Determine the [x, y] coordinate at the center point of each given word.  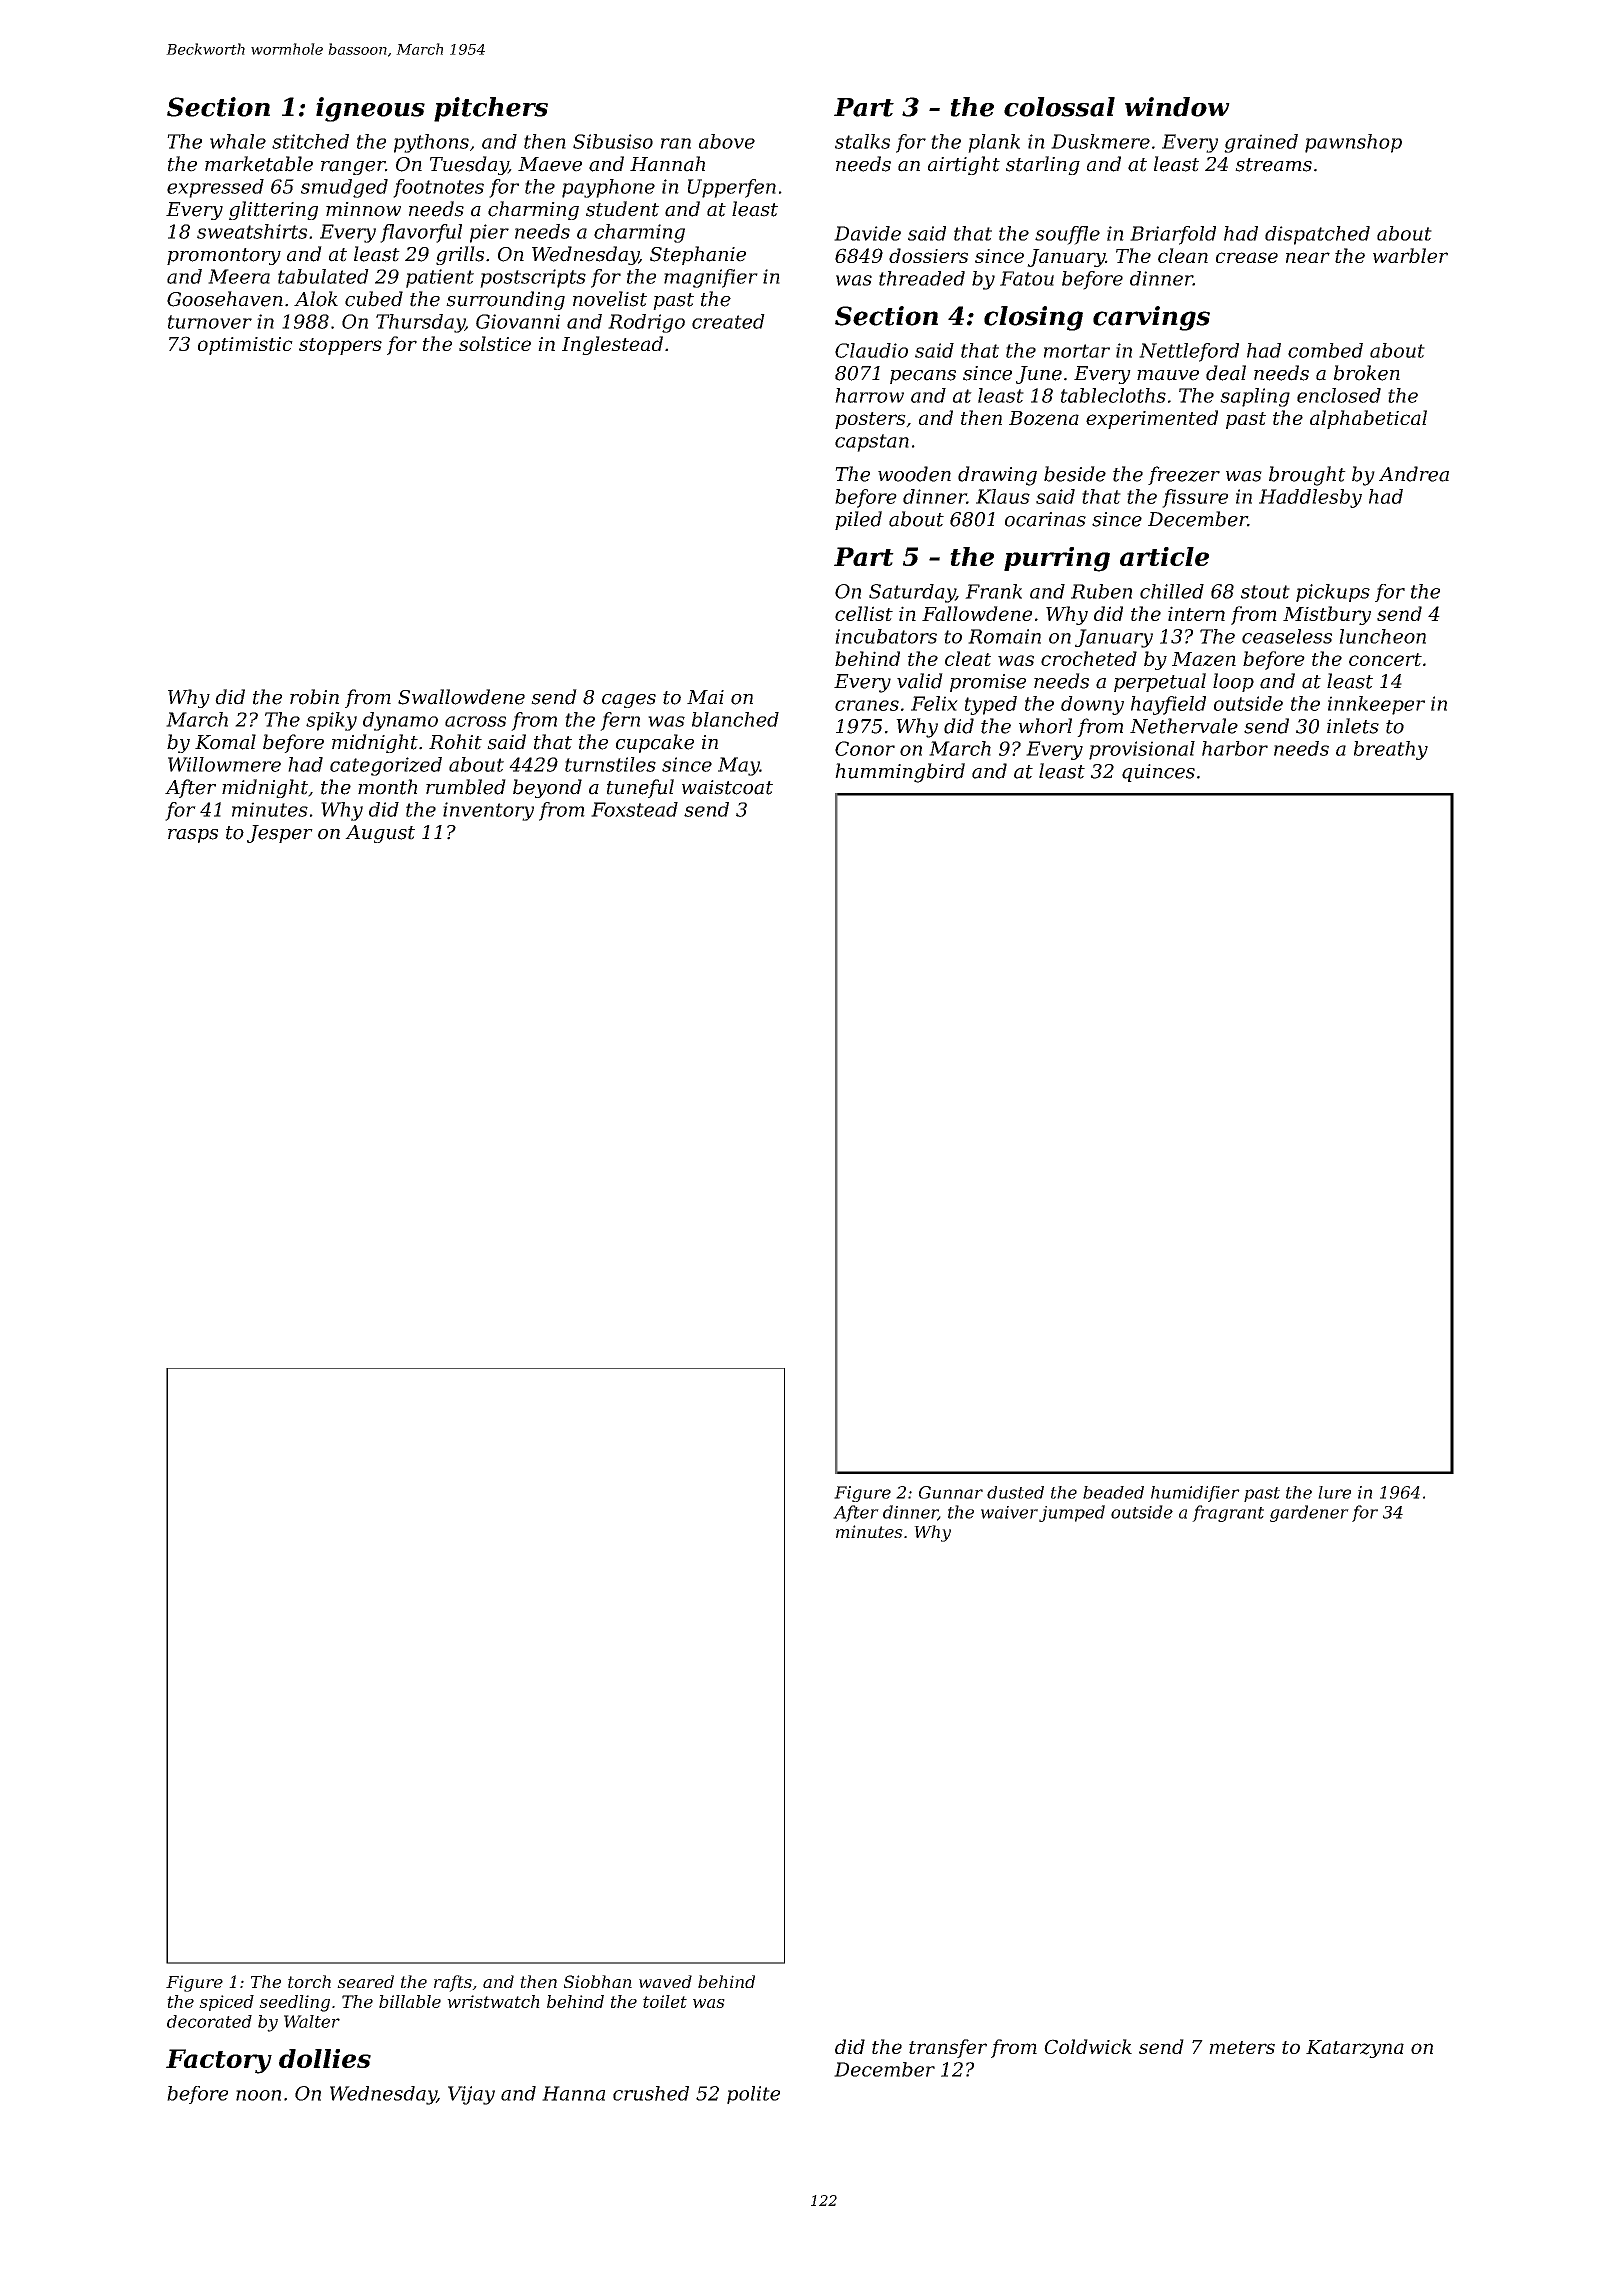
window [1177, 107]
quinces [1158, 773]
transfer [948, 2048]
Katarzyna [1355, 2049]
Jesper [280, 834]
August [380, 834]
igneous [370, 109]
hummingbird [900, 773]
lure [1334, 1492]
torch [309, 1981]
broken [1367, 373]
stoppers [340, 346]
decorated [209, 2021]
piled [858, 520]
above [727, 141]
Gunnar [951, 1492]
